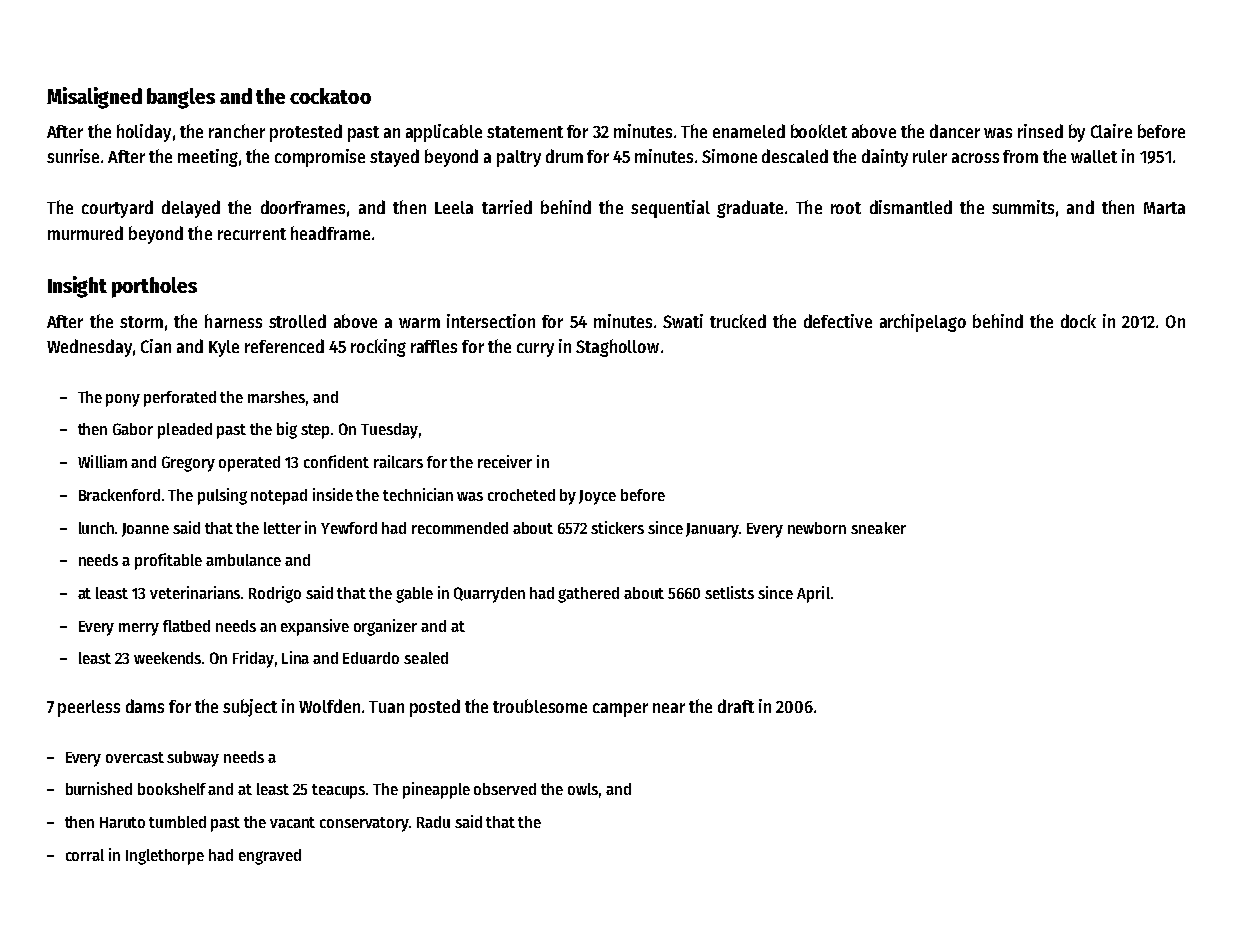 Image resolution: width=1233 pixels, height=952 pixels. Describe the element at coordinates (252, 234) in the screenshot. I see `recurrent` at that location.
